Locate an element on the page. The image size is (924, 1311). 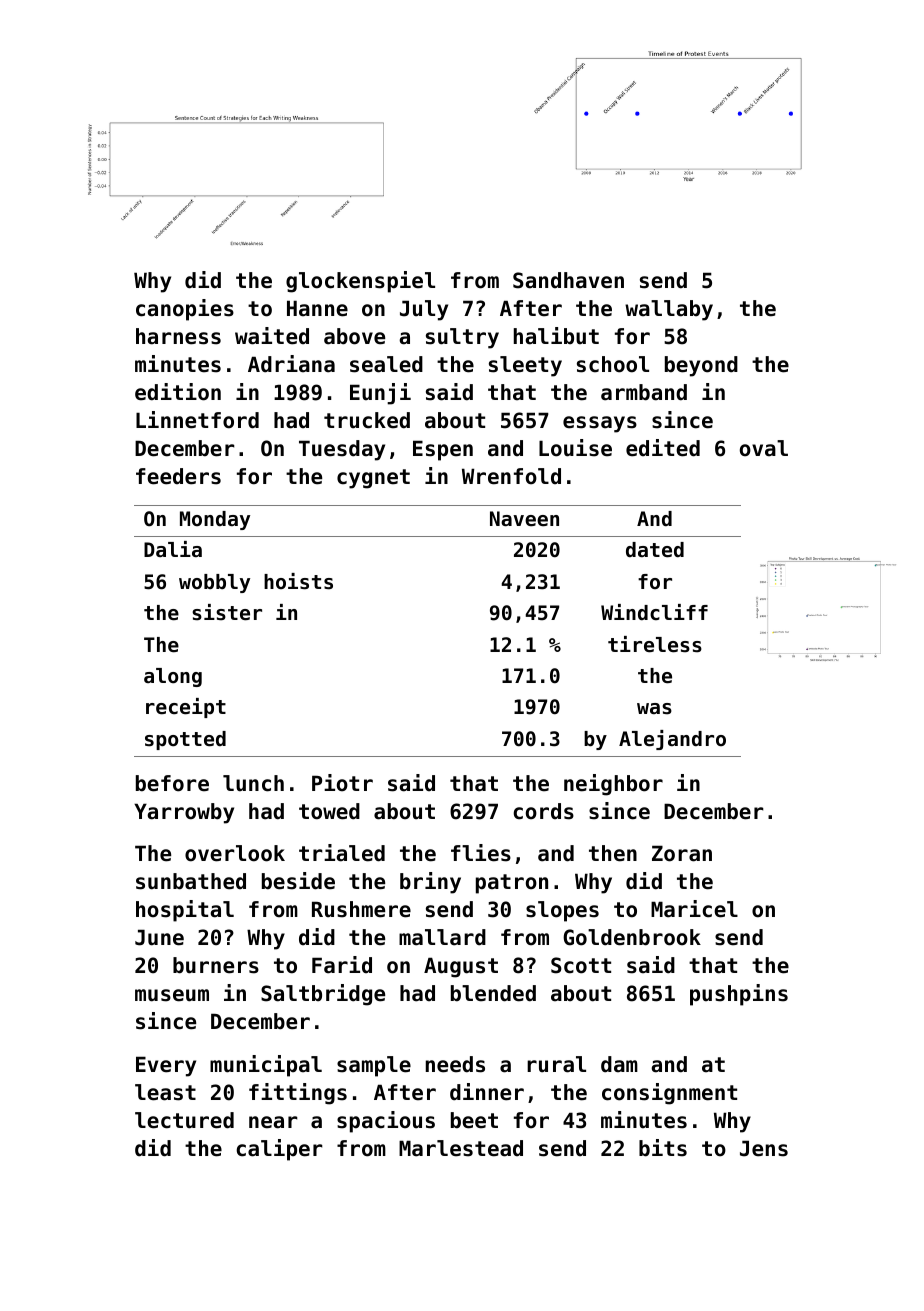
Every is located at coordinates (166, 1066).
